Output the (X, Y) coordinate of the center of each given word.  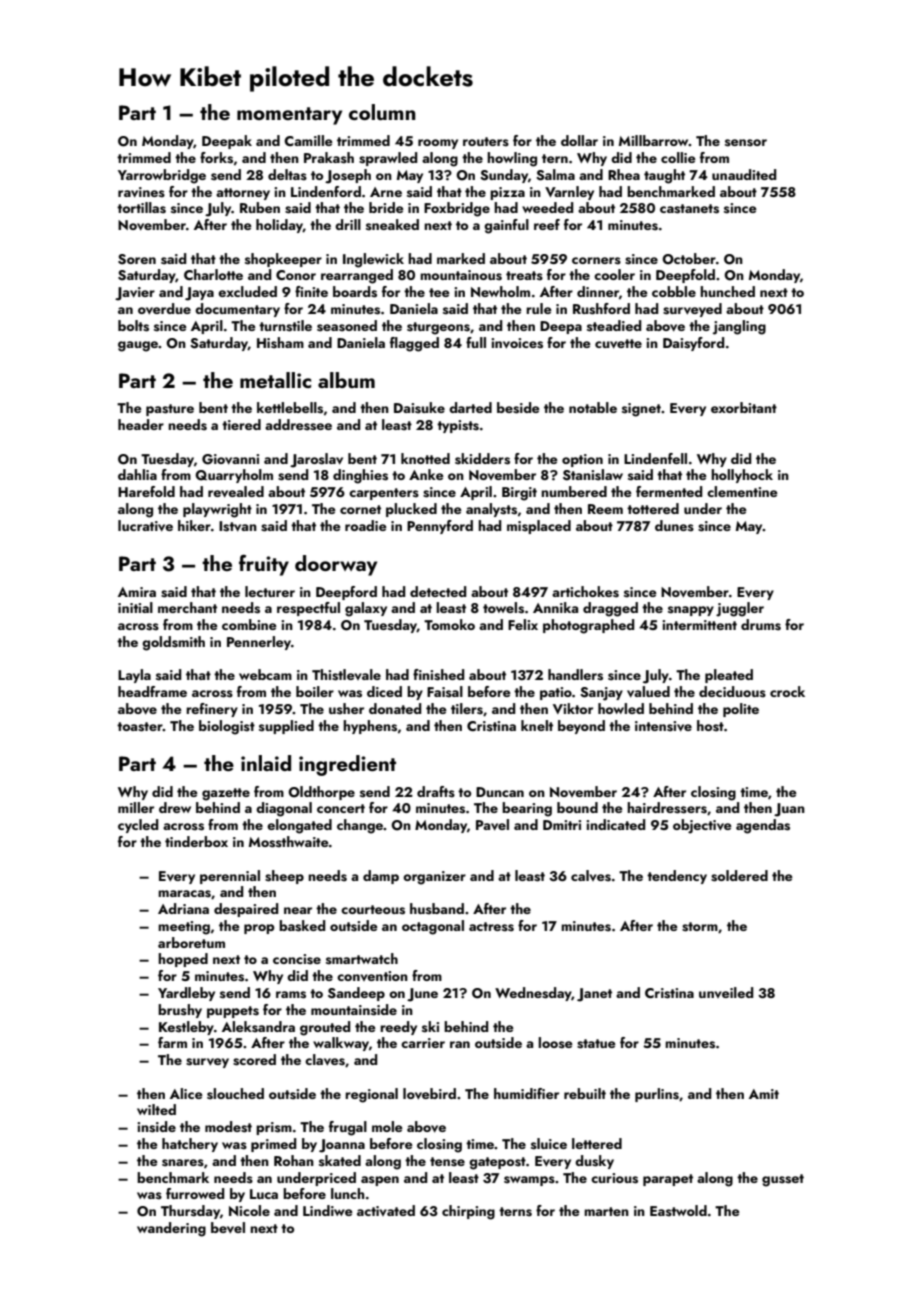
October (689, 259)
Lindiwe (328, 1210)
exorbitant (744, 407)
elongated (299, 826)
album (346, 380)
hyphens (370, 727)
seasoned (347, 326)
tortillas (141, 208)
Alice (186, 1093)
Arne (386, 192)
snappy (691, 611)
